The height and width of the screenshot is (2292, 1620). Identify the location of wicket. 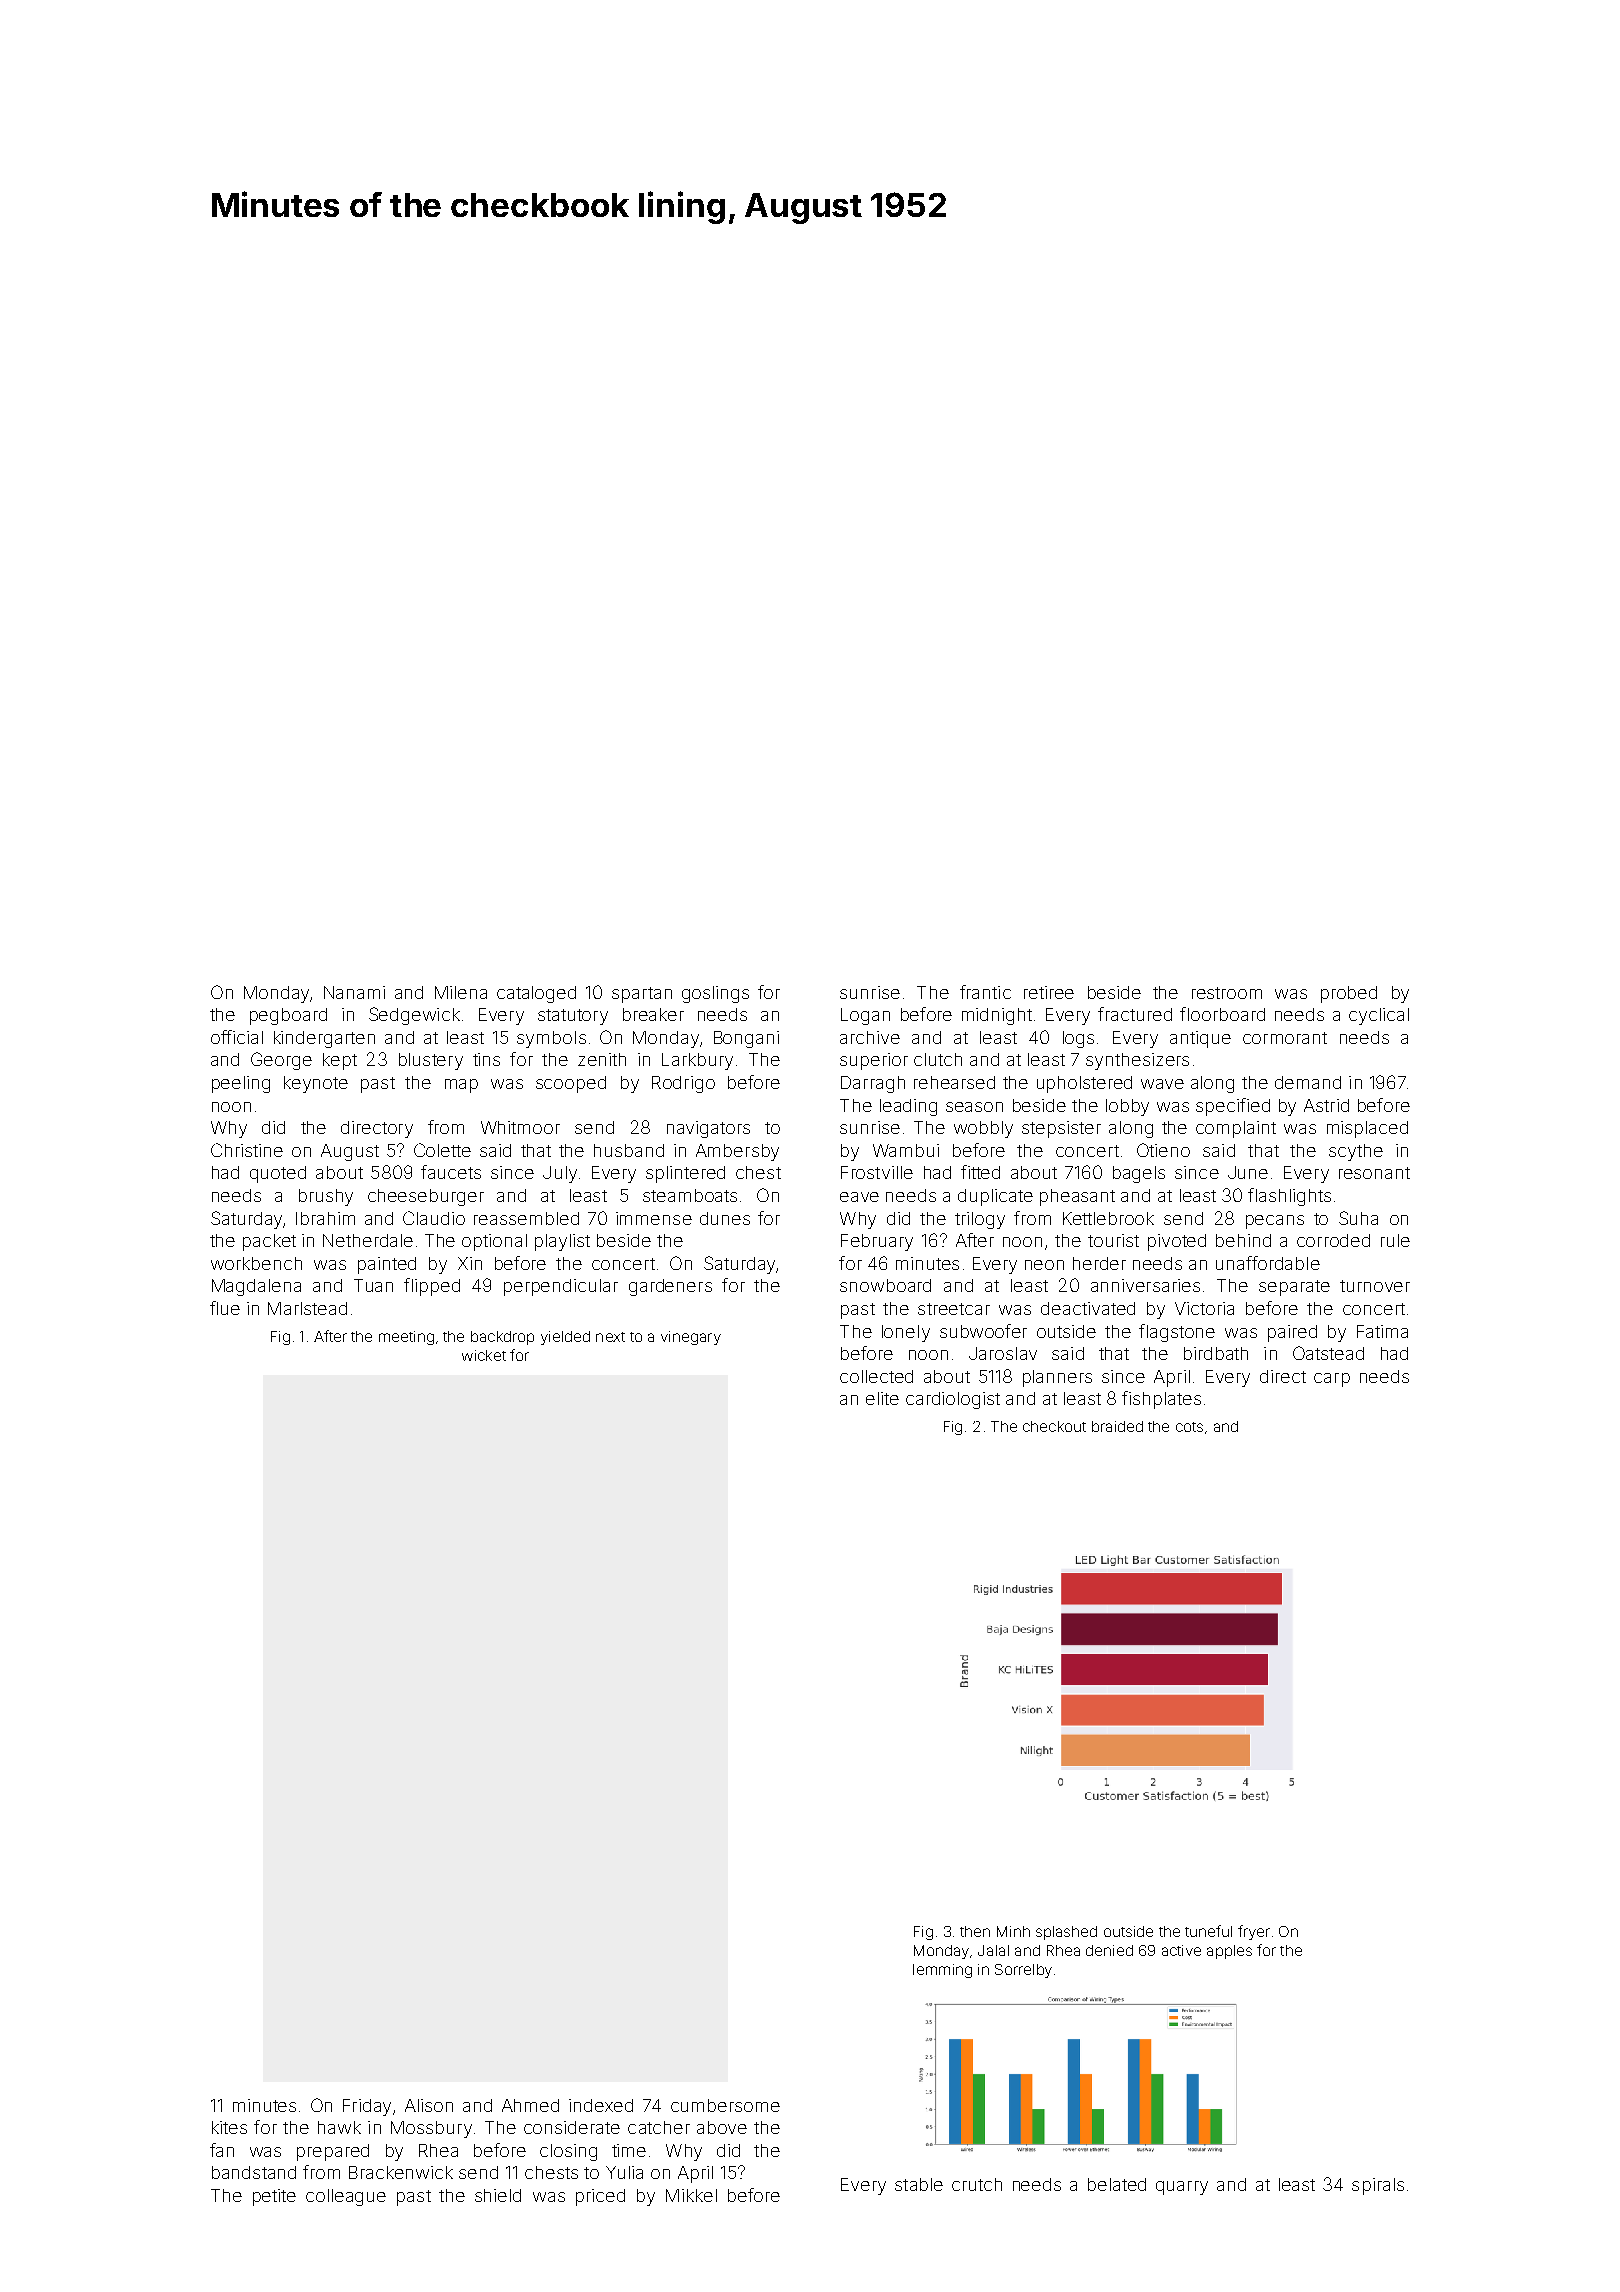
(484, 1355).
